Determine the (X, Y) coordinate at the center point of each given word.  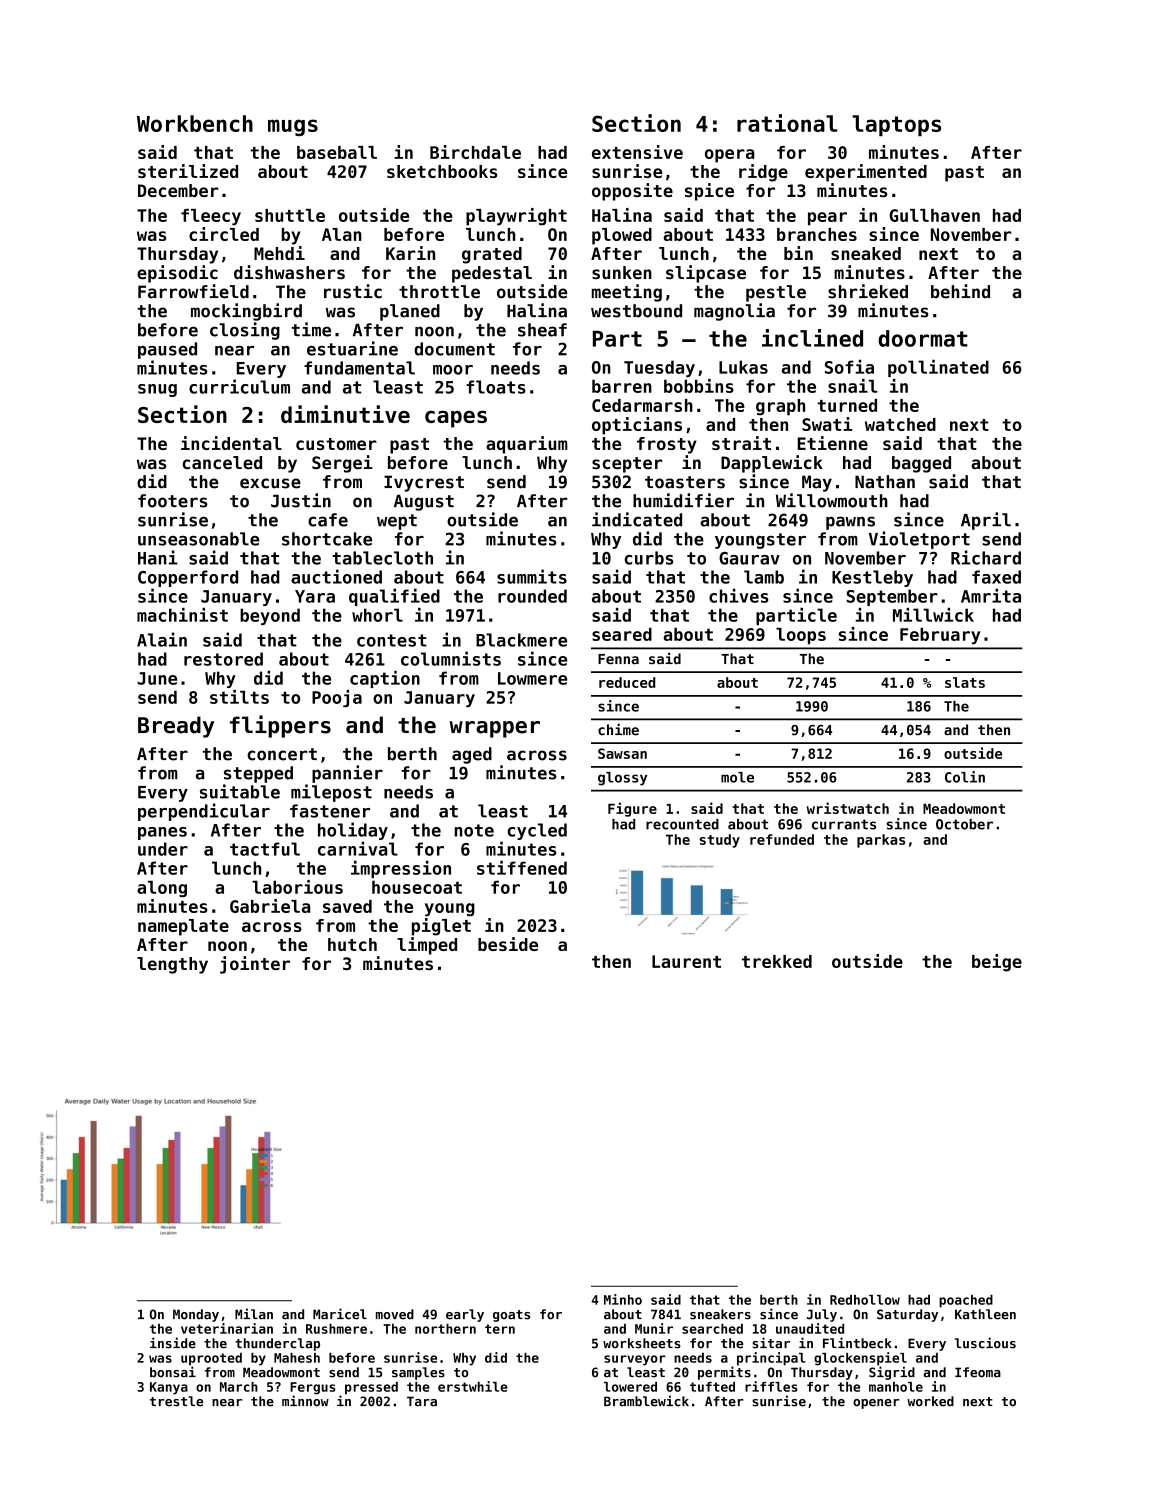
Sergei (342, 464)
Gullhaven (934, 215)
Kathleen (985, 1314)
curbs (649, 558)
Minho (623, 1299)
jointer (255, 965)
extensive (637, 152)
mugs (293, 127)
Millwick (933, 615)
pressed (371, 1388)
